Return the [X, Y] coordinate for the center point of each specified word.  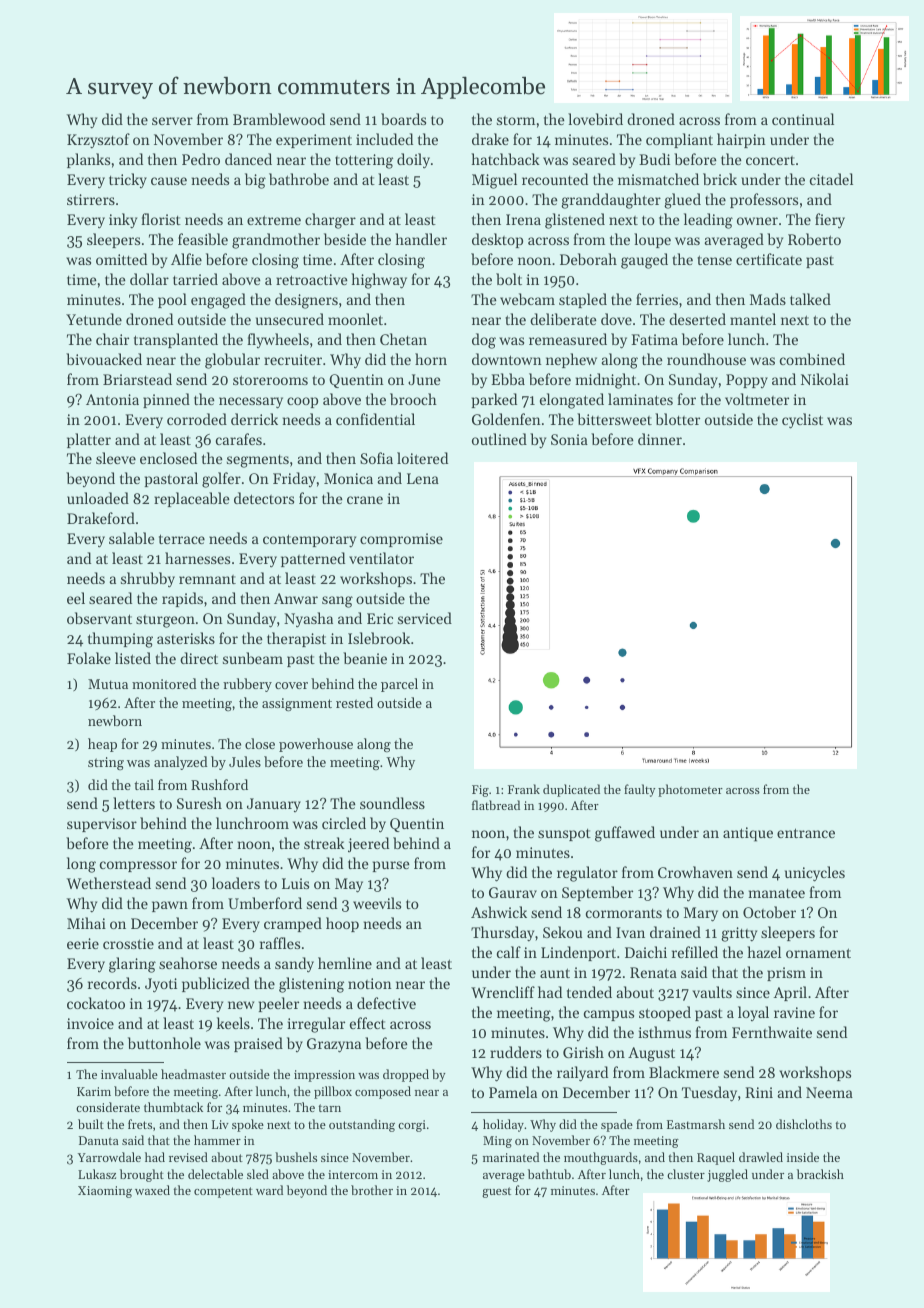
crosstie [128, 943]
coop [302, 402]
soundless [392, 803]
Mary [701, 914]
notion [370, 983]
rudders [516, 1052]
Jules [245, 761]
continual [803, 119]
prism [786, 974]
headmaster [193, 1074]
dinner [660, 439]
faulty [639, 790]
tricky [128, 180]
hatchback [505, 159]
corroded [197, 419]
